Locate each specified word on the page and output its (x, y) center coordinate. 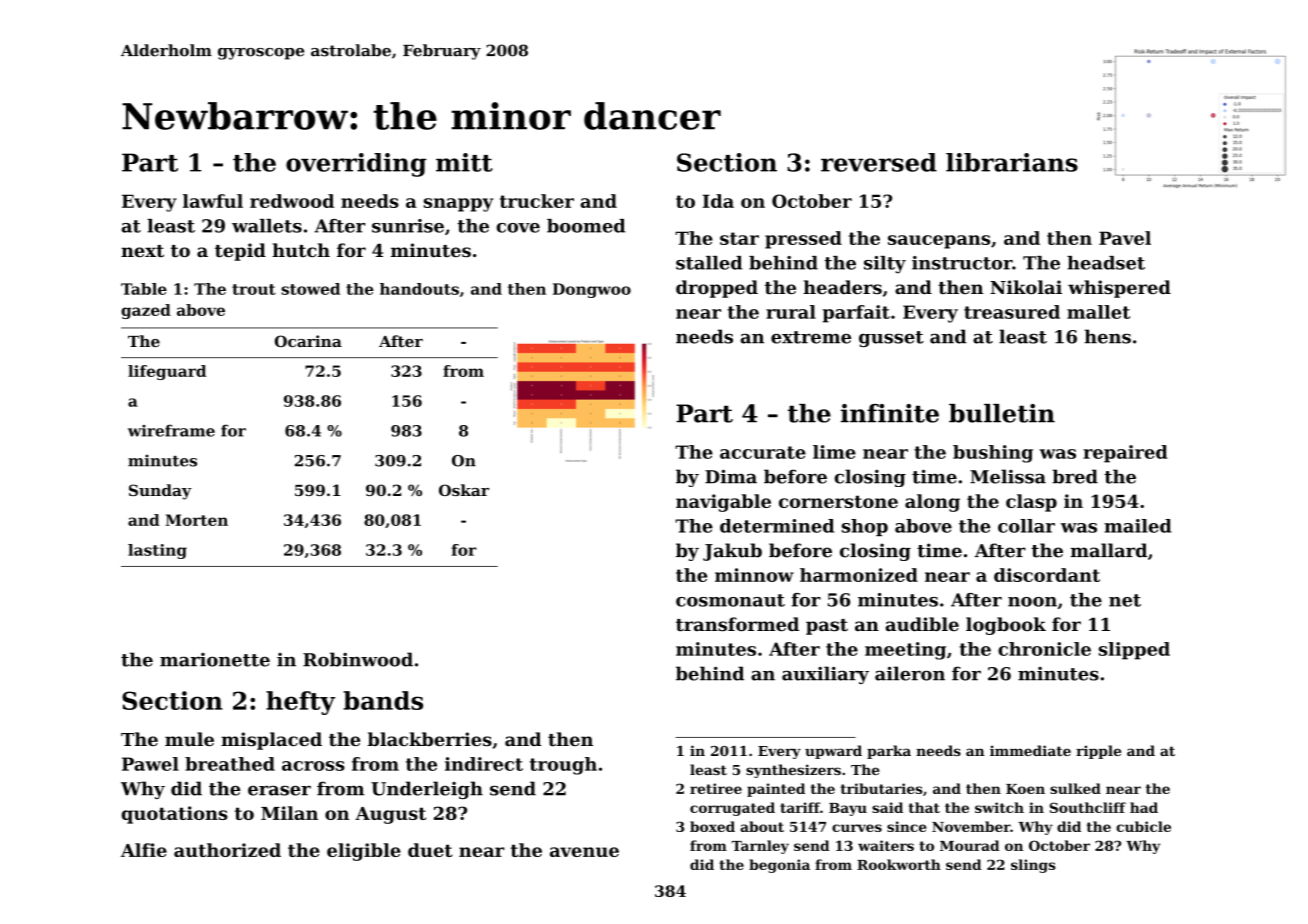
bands (383, 700)
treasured (1012, 312)
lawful (213, 201)
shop (865, 527)
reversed (879, 162)
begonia (779, 866)
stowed (310, 289)
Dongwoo (592, 290)
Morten (196, 520)
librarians (1012, 162)
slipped (1134, 651)
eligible (364, 852)
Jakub (732, 552)
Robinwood (358, 659)
